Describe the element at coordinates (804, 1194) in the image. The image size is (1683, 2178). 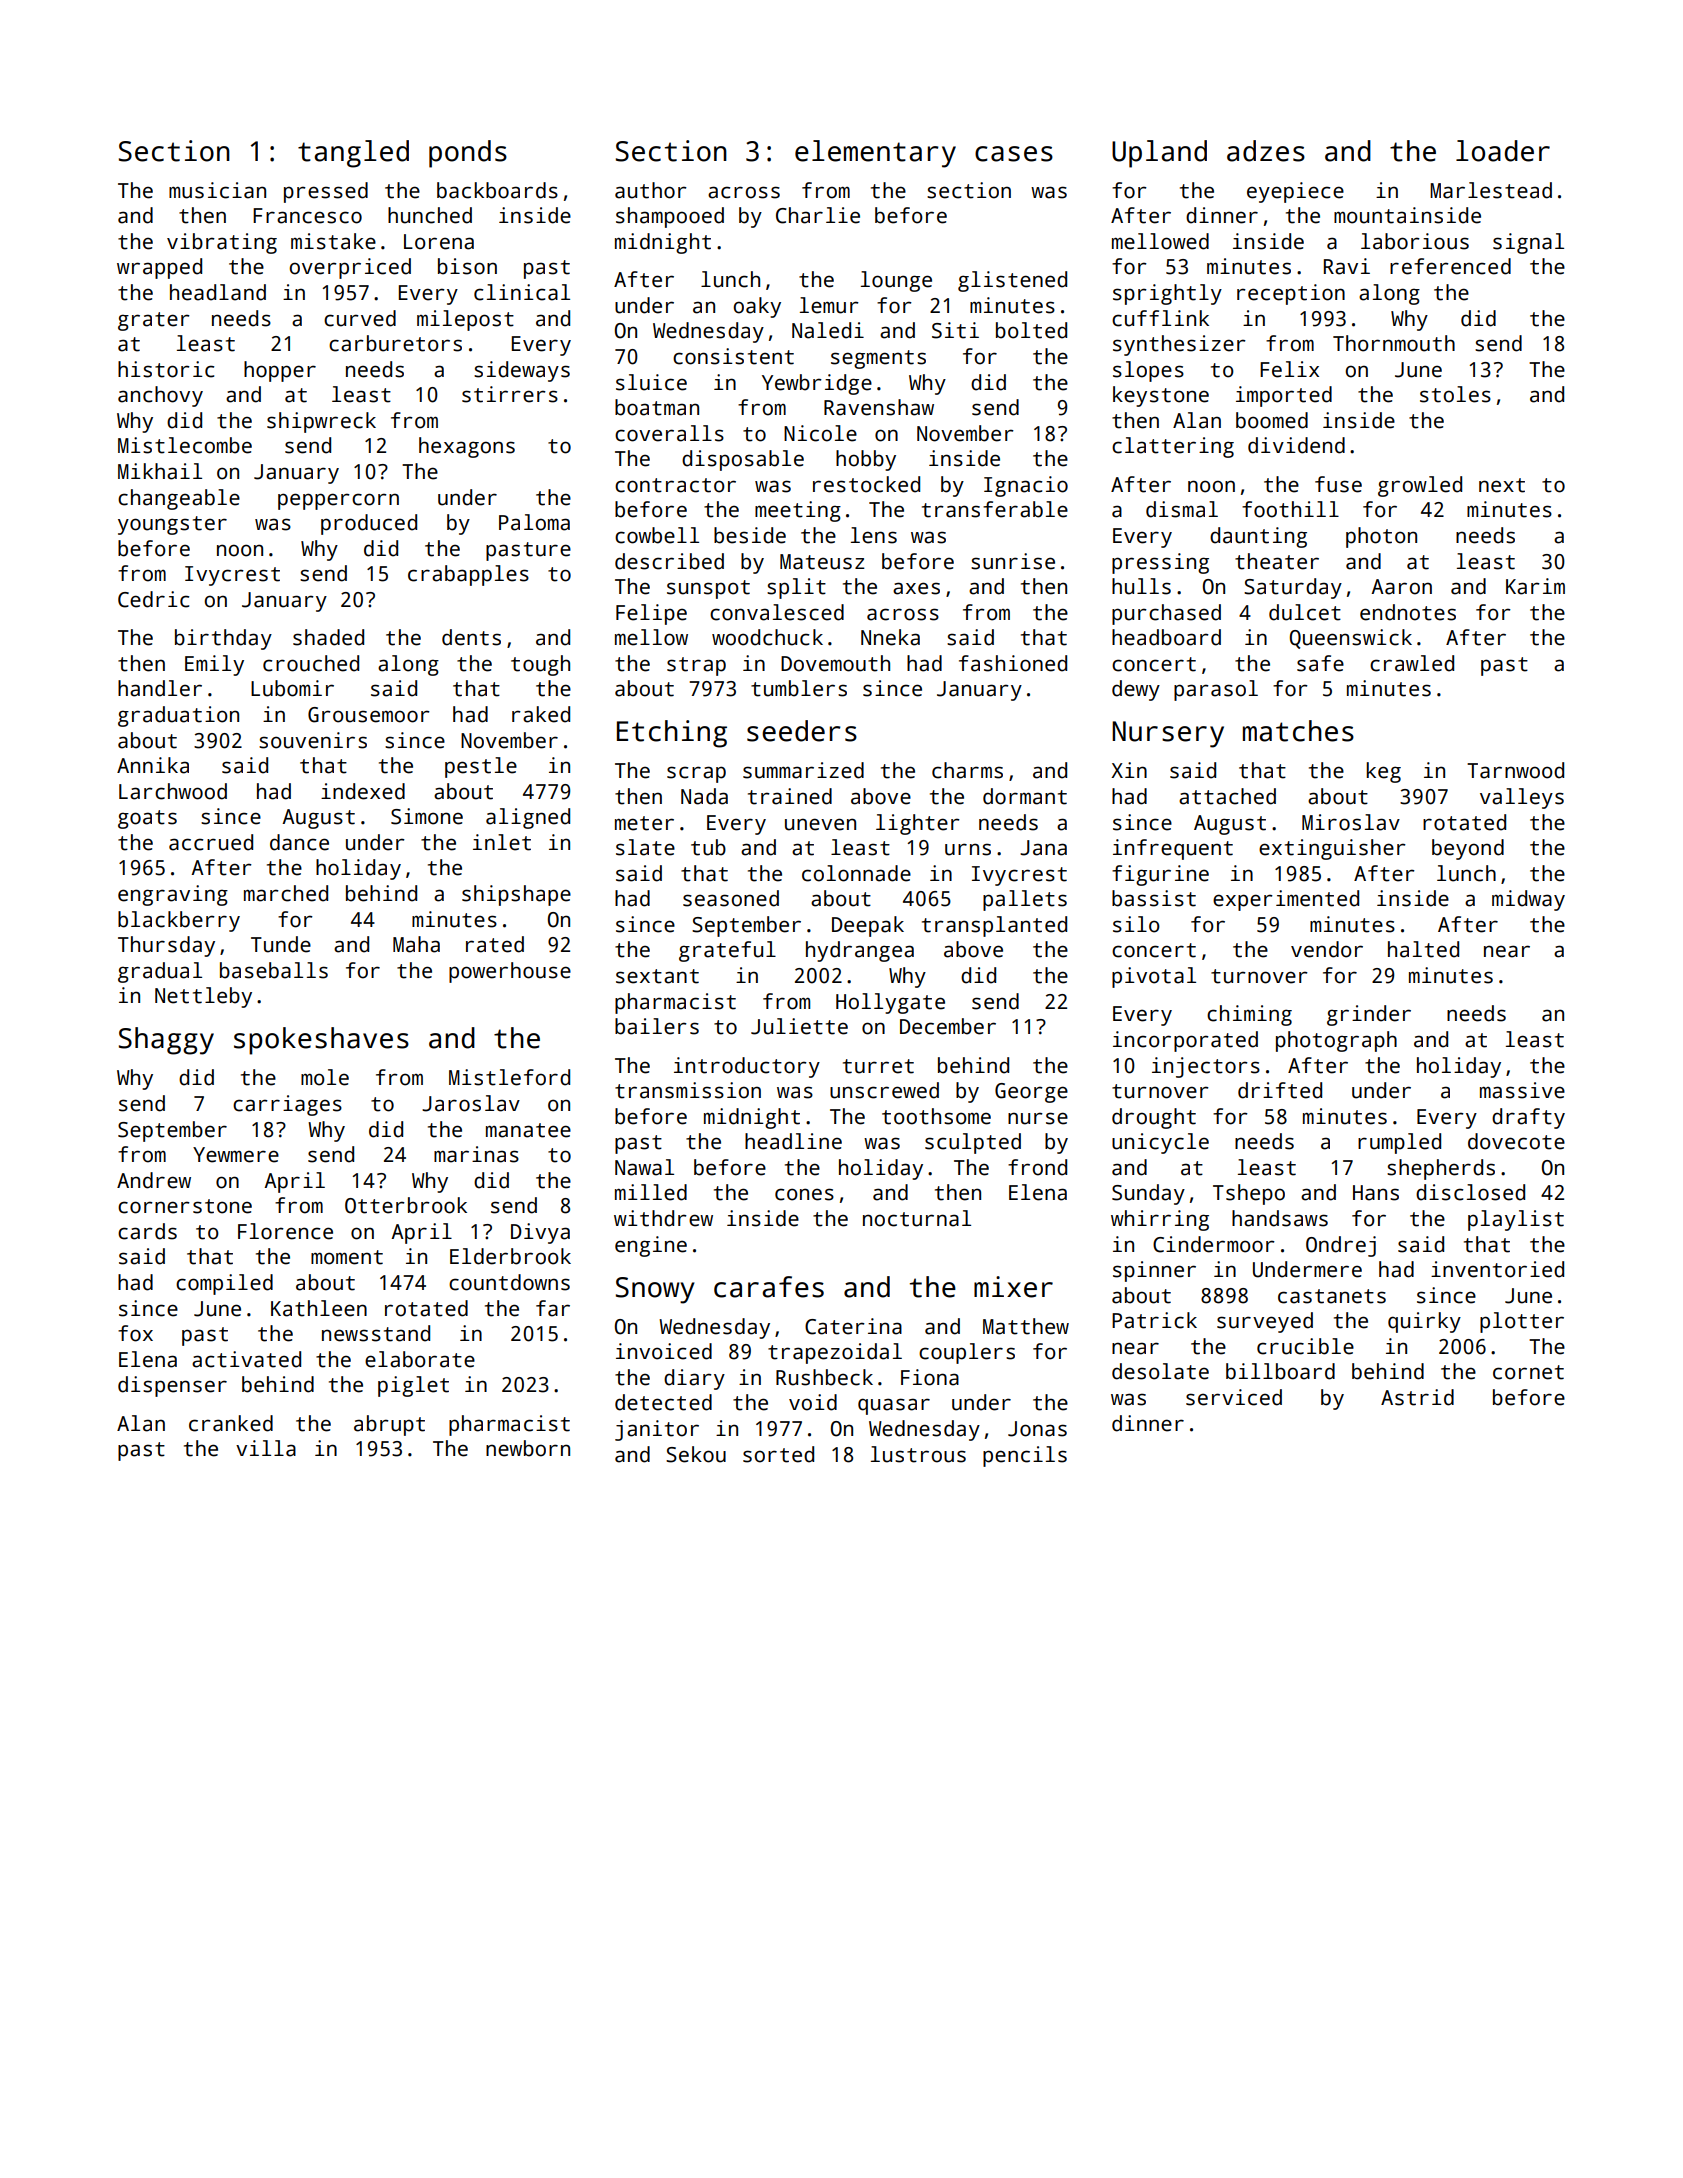
I see `cones` at that location.
